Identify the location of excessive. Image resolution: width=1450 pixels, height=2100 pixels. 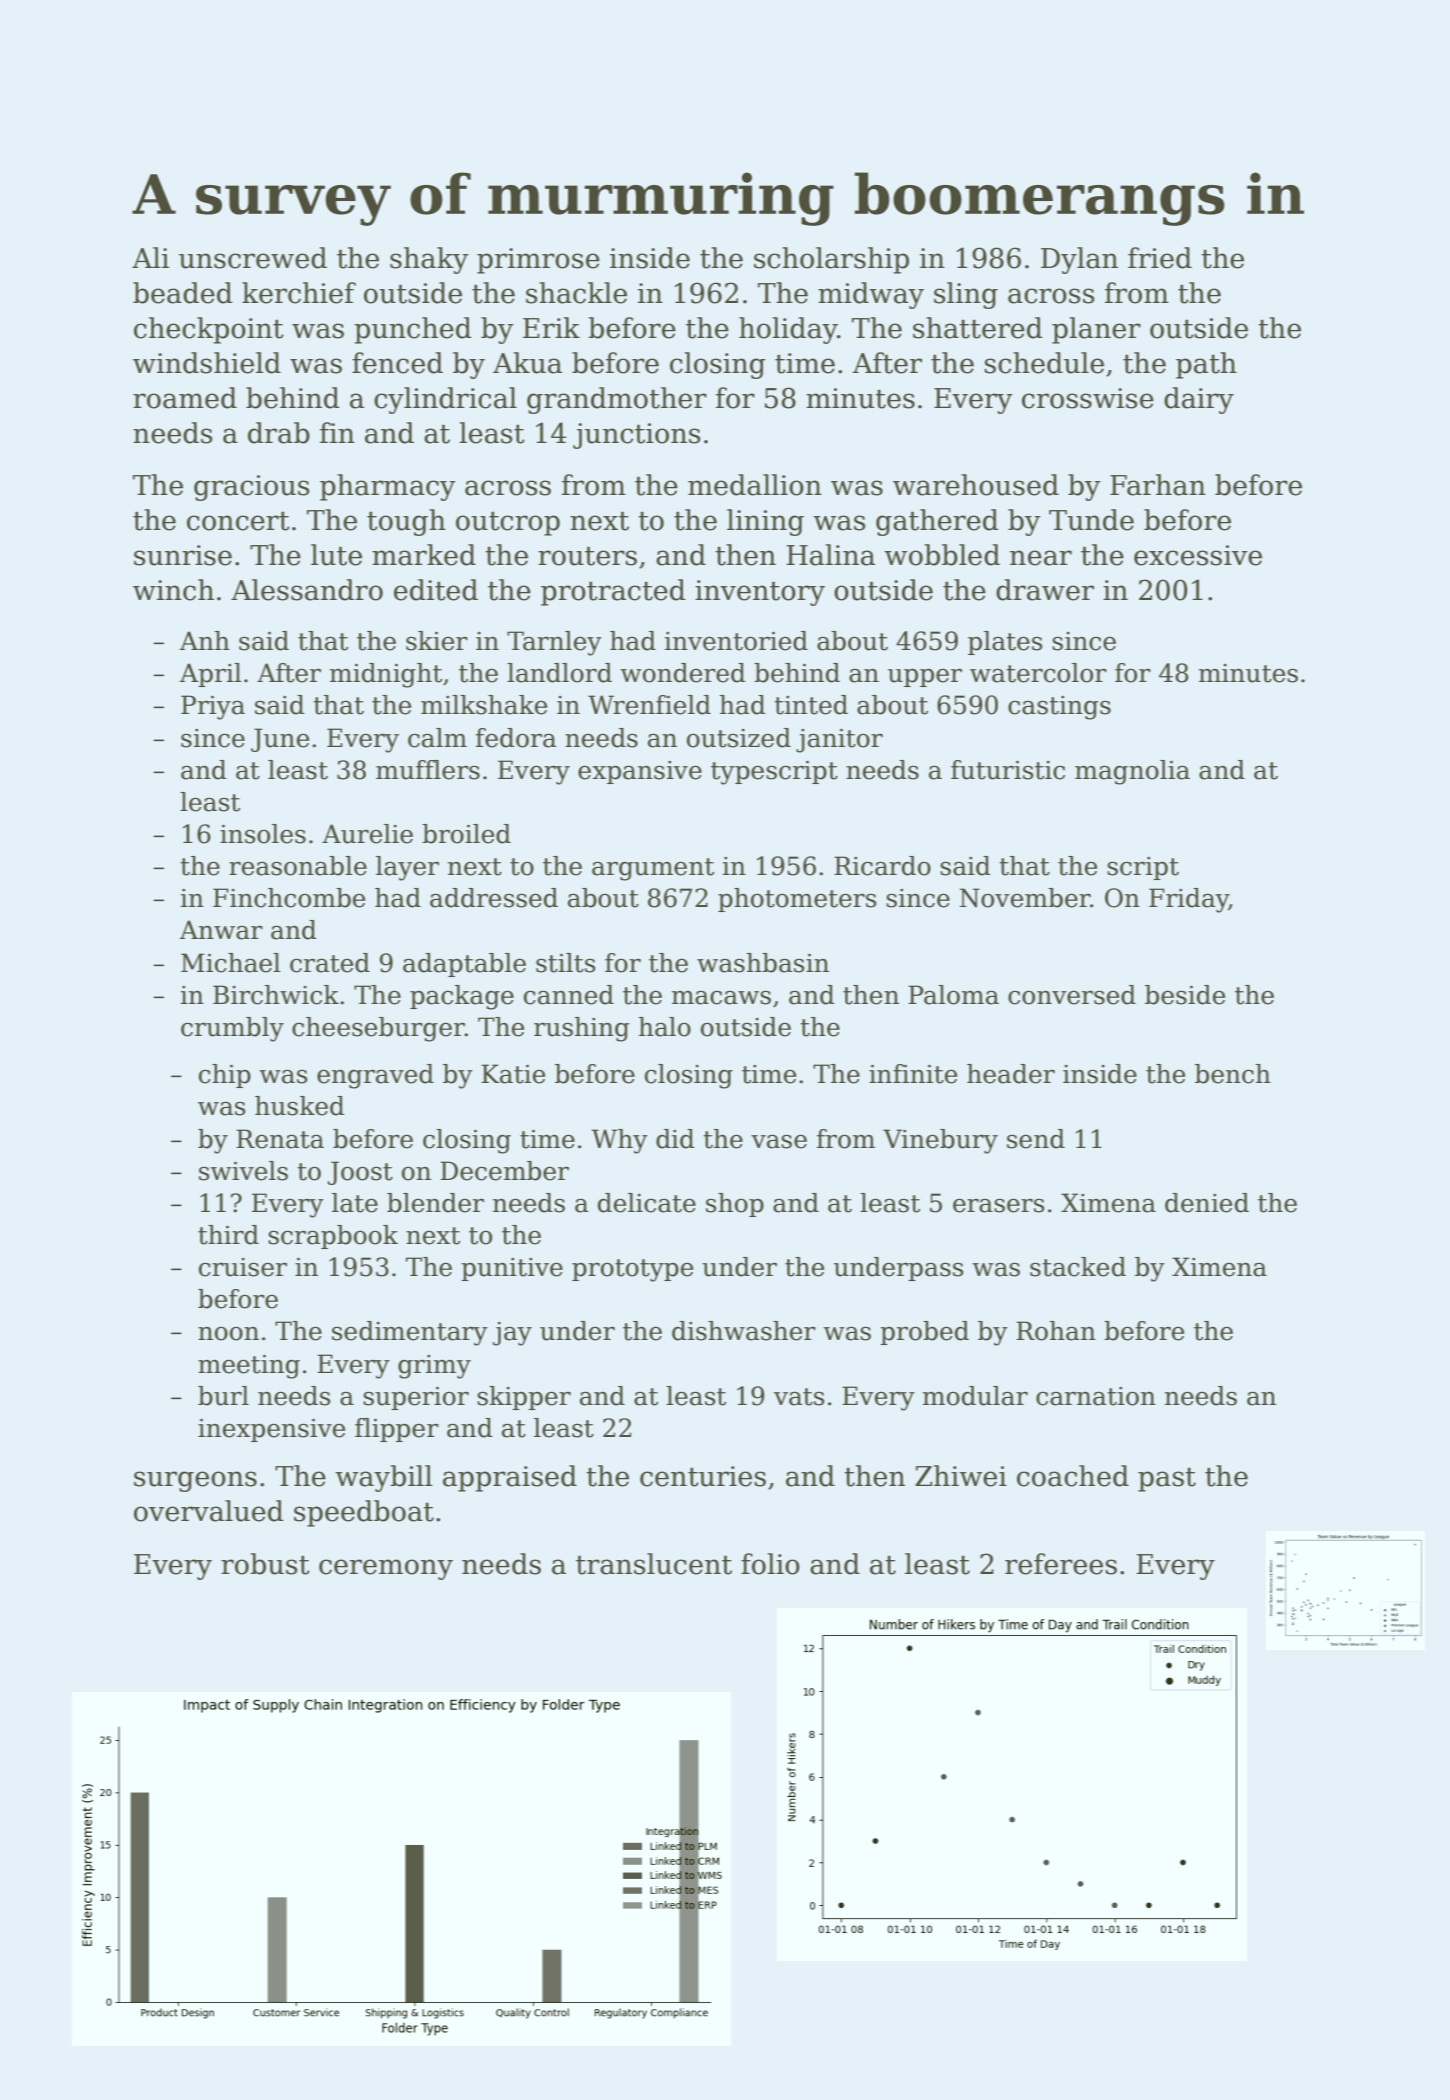
(1198, 555).
